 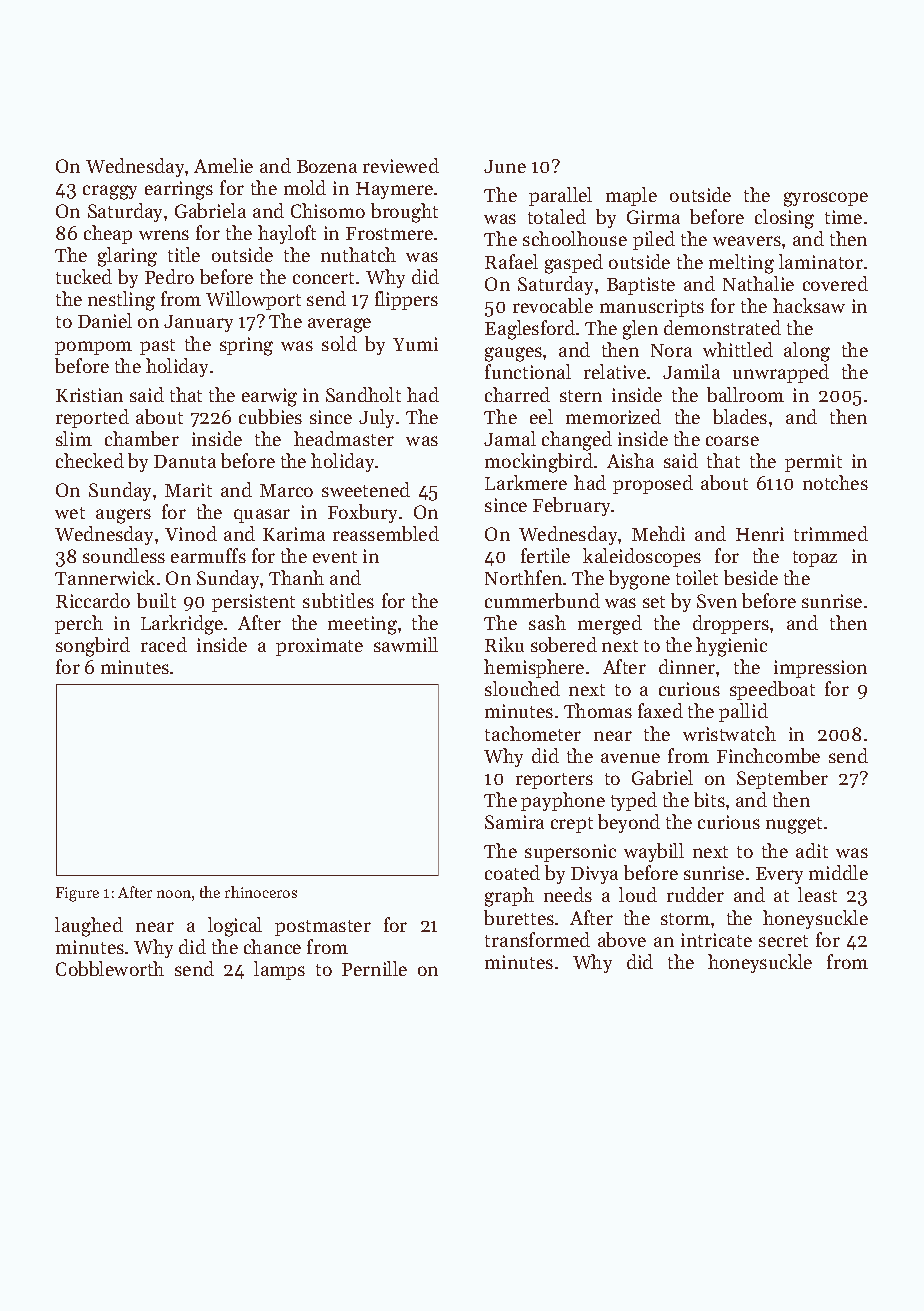 What do you see at coordinates (401, 165) in the document?
I see `reviewed` at bounding box center [401, 165].
